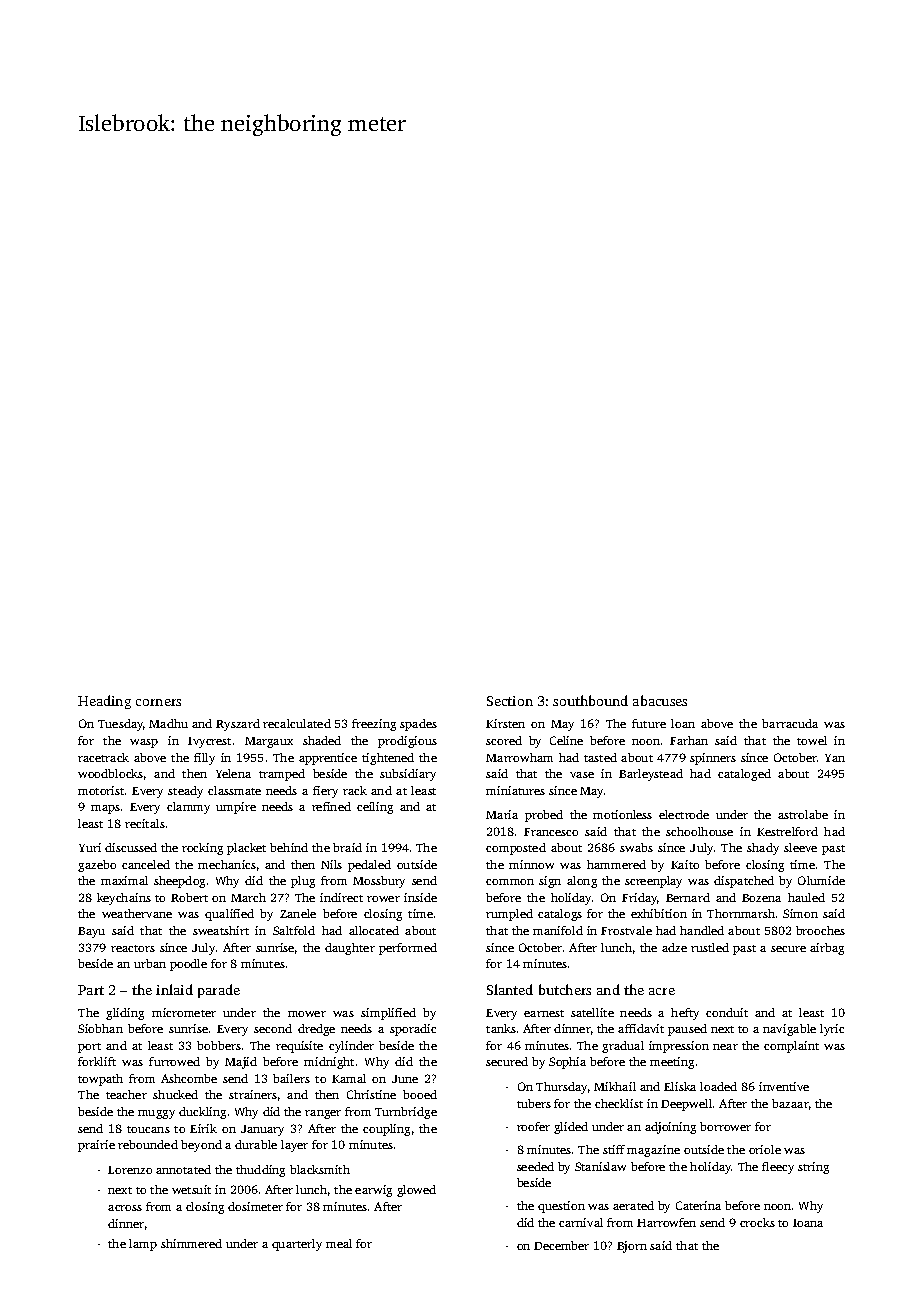 This screenshot has width=924, height=1314. Describe the element at coordinates (316, 1030) in the screenshot. I see `dredge` at that location.
